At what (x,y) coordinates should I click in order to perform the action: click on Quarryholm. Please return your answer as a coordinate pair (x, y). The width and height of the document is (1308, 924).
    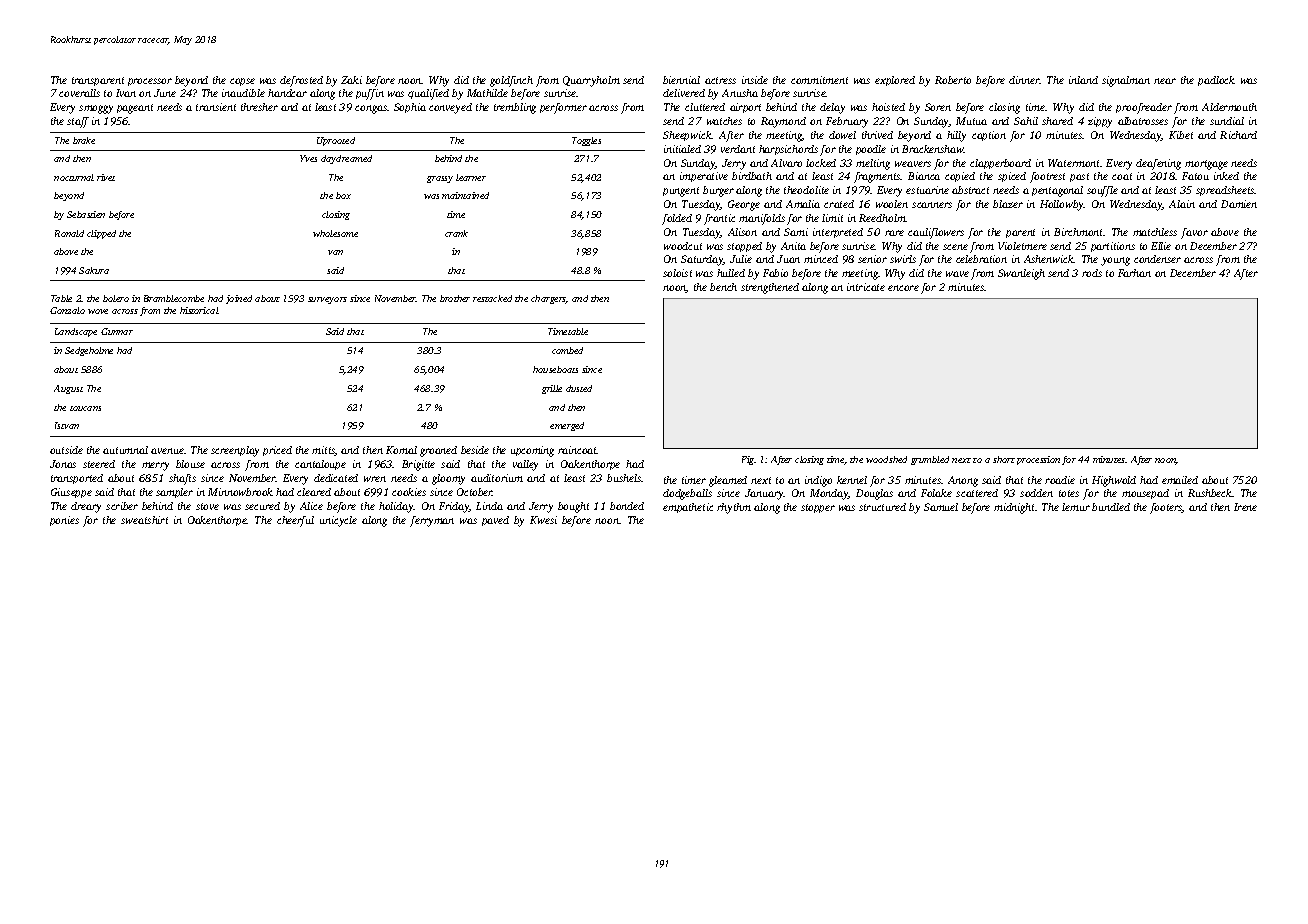
    Looking at the image, I should click on (591, 81).
